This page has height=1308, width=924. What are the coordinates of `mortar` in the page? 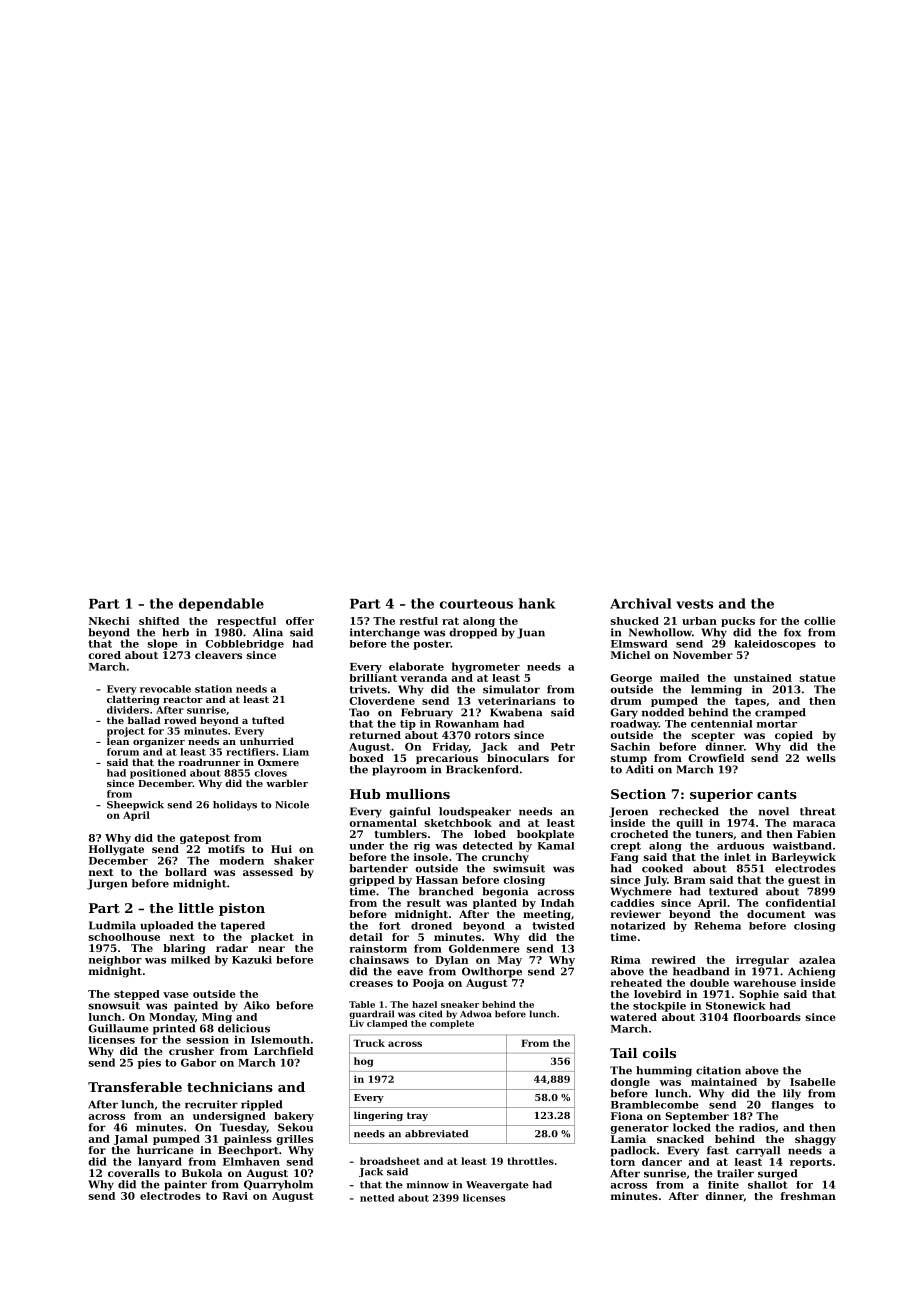 It's located at (777, 724).
